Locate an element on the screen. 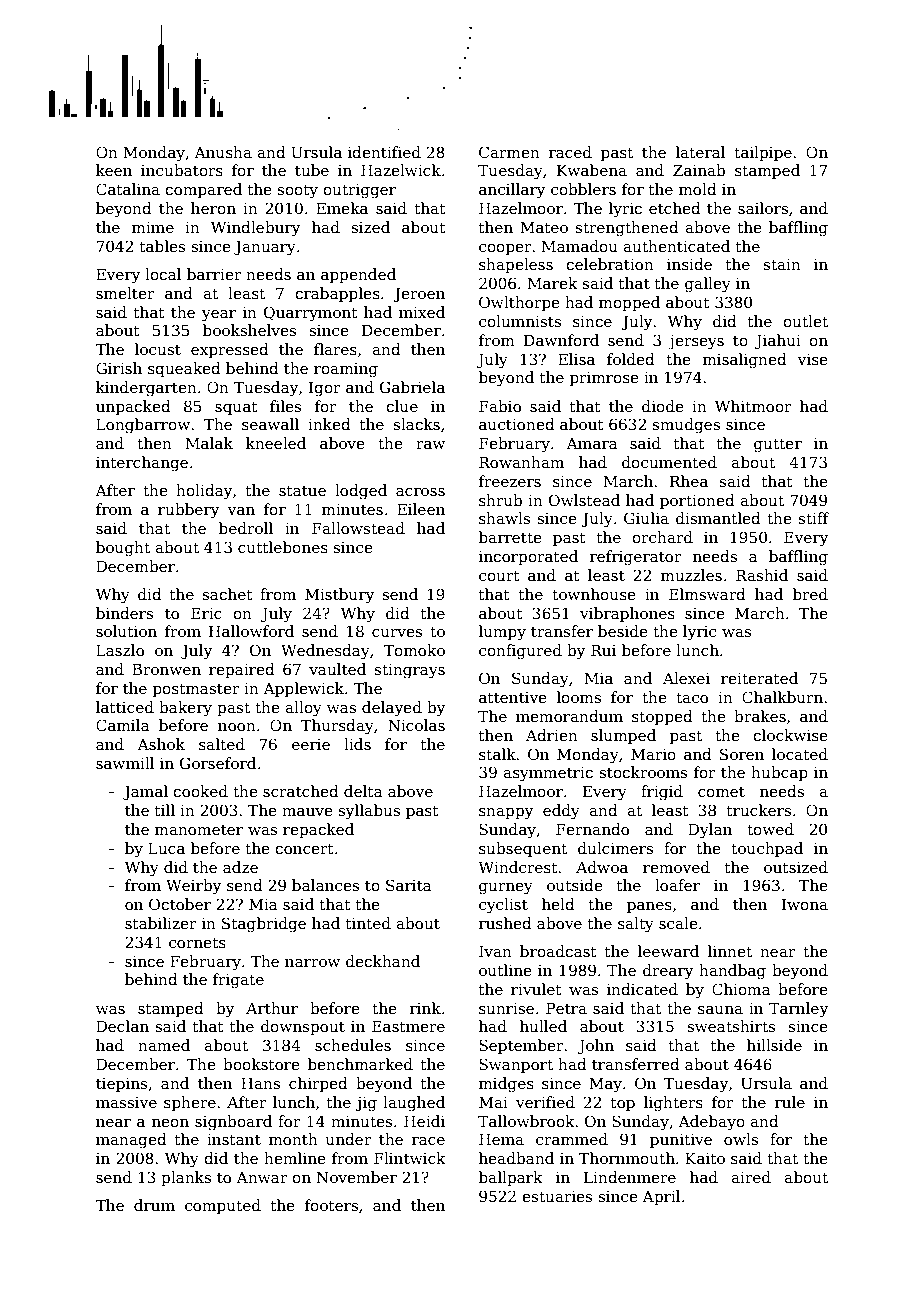 Image resolution: width=924 pixels, height=1314 pixels. tube is located at coordinates (312, 170).
